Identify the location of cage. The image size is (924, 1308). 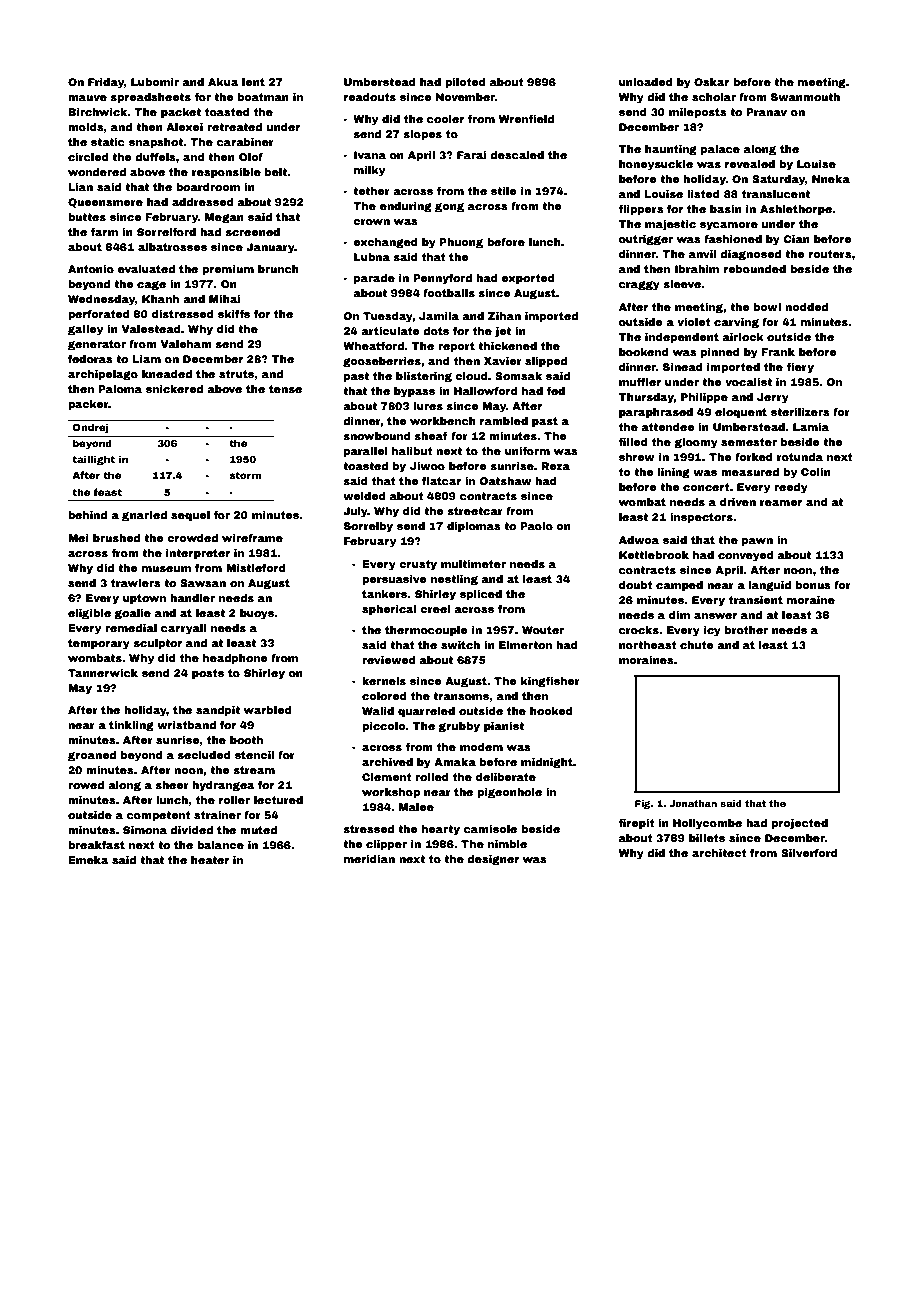
(151, 285).
